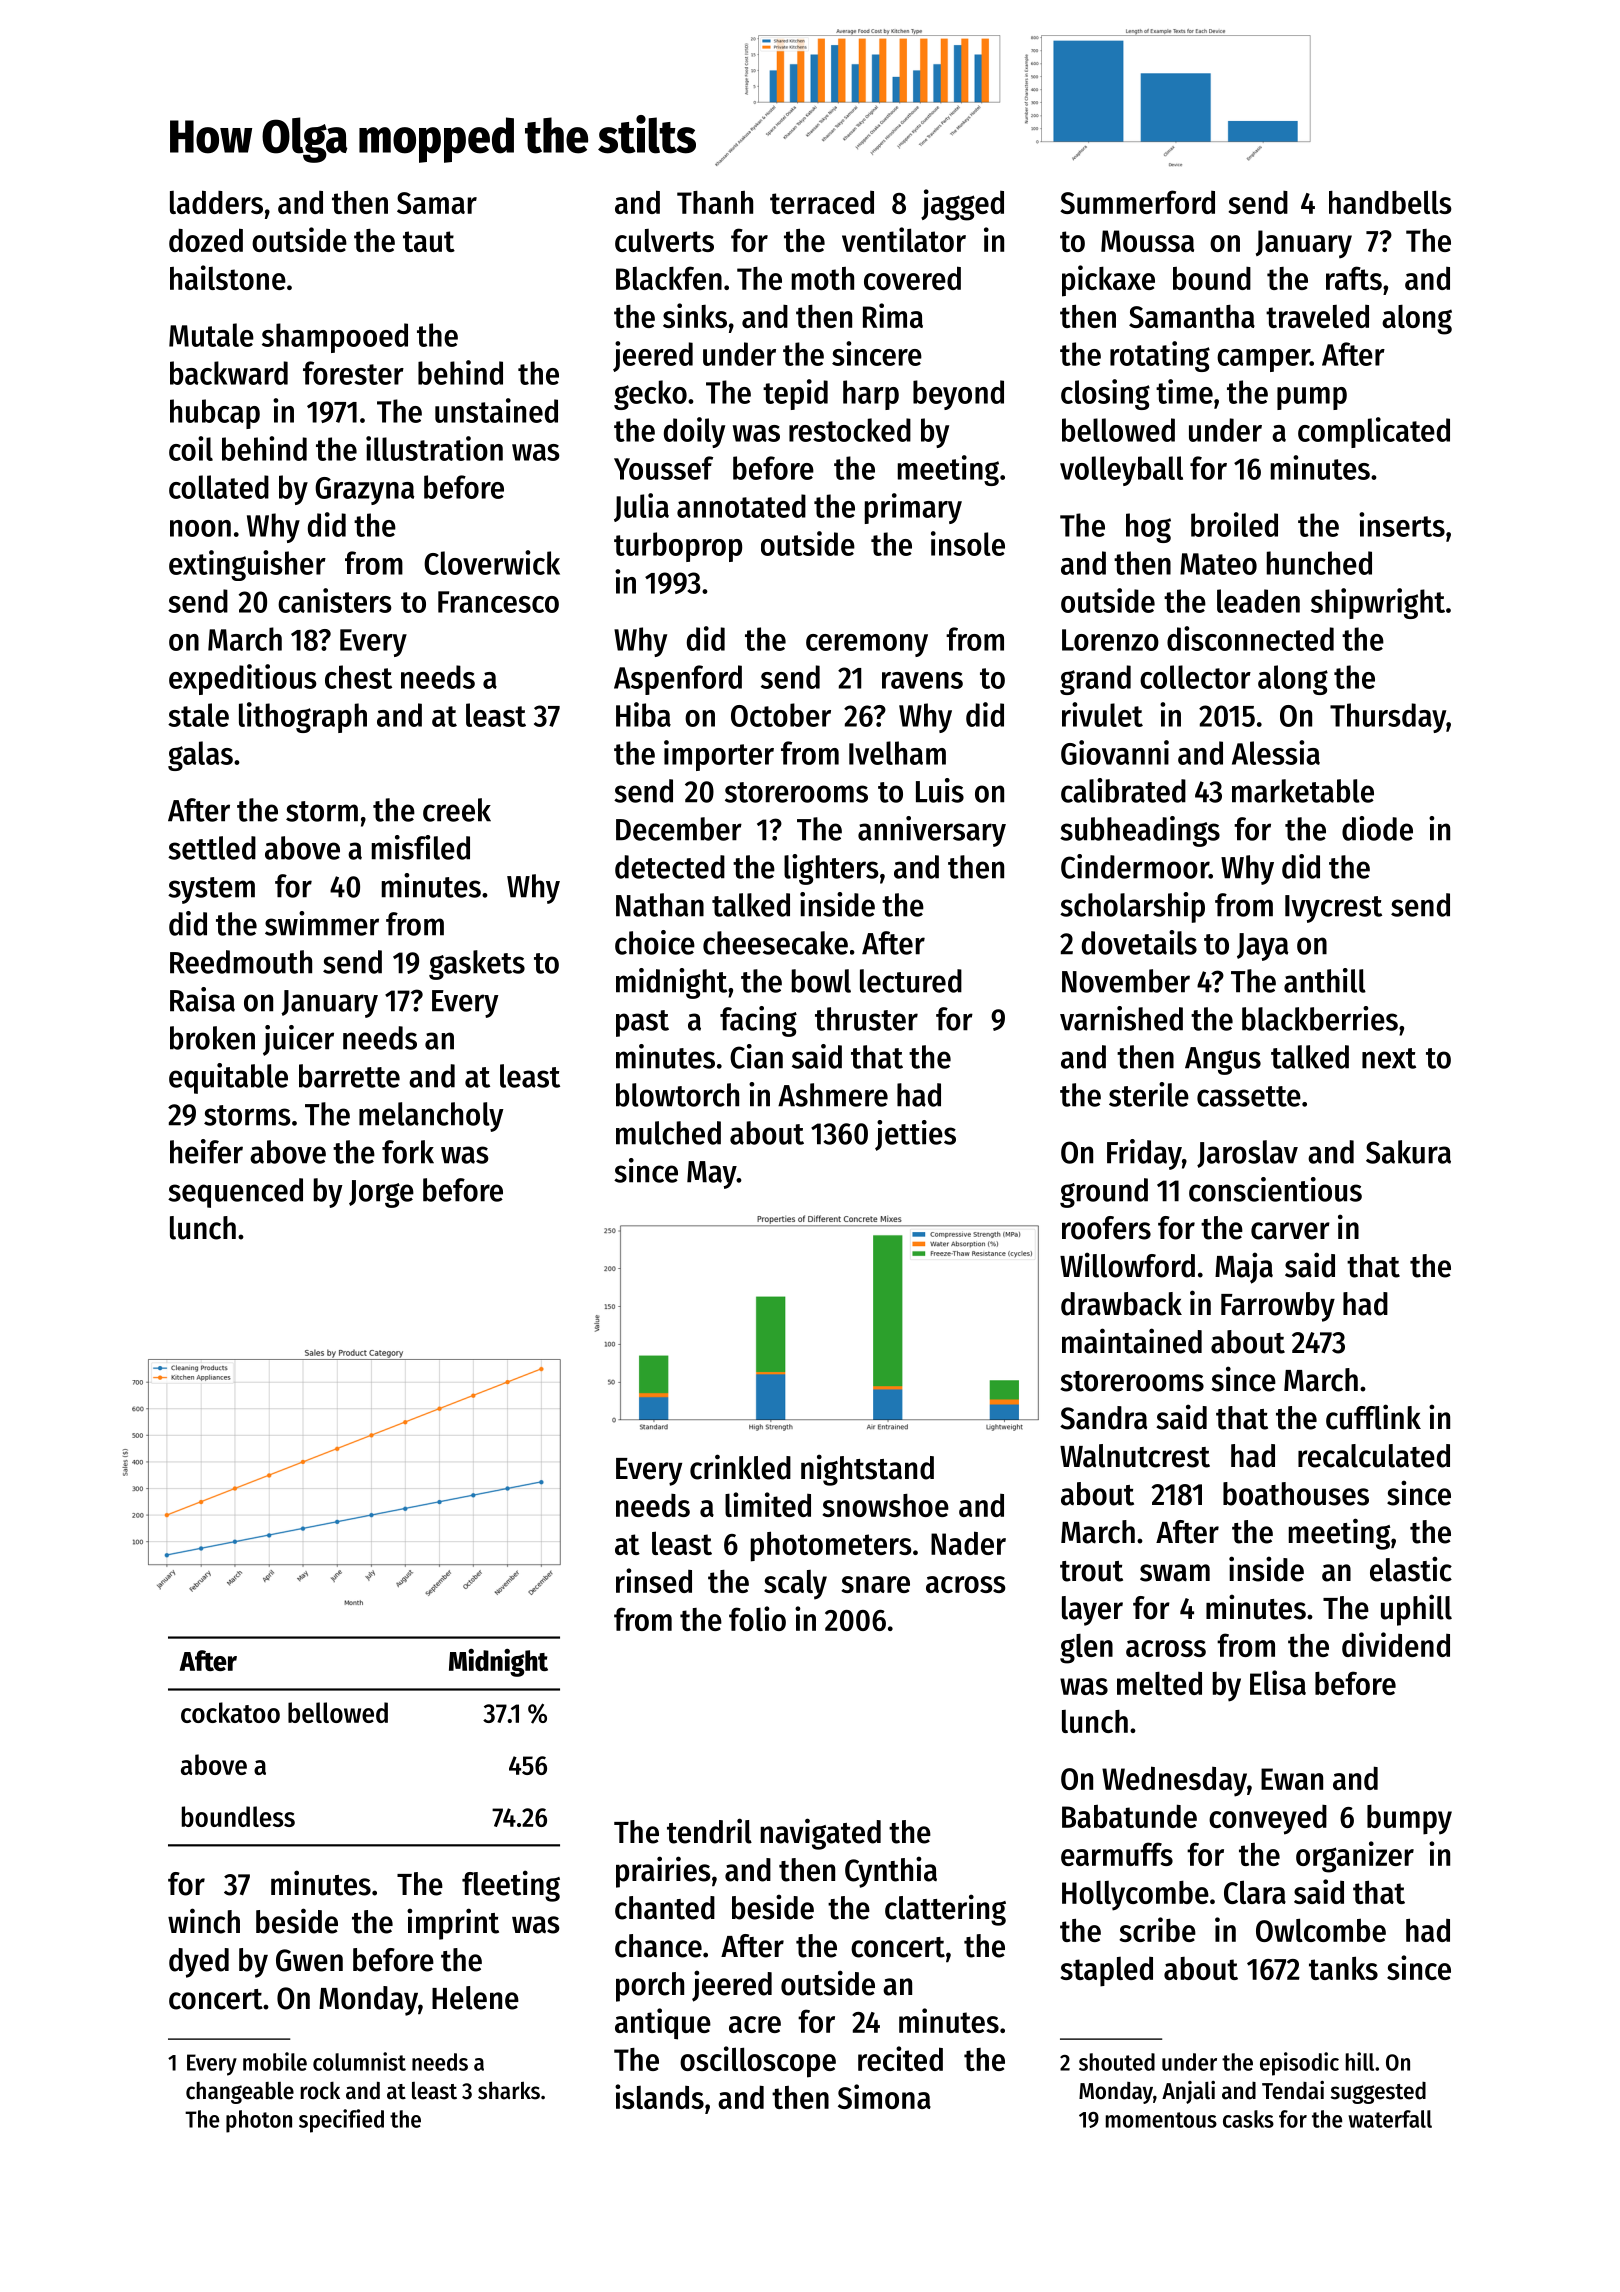 Image resolution: width=1620 pixels, height=2292 pixels. Describe the element at coordinates (437, 203) in the screenshot. I see `Samar` at that location.
